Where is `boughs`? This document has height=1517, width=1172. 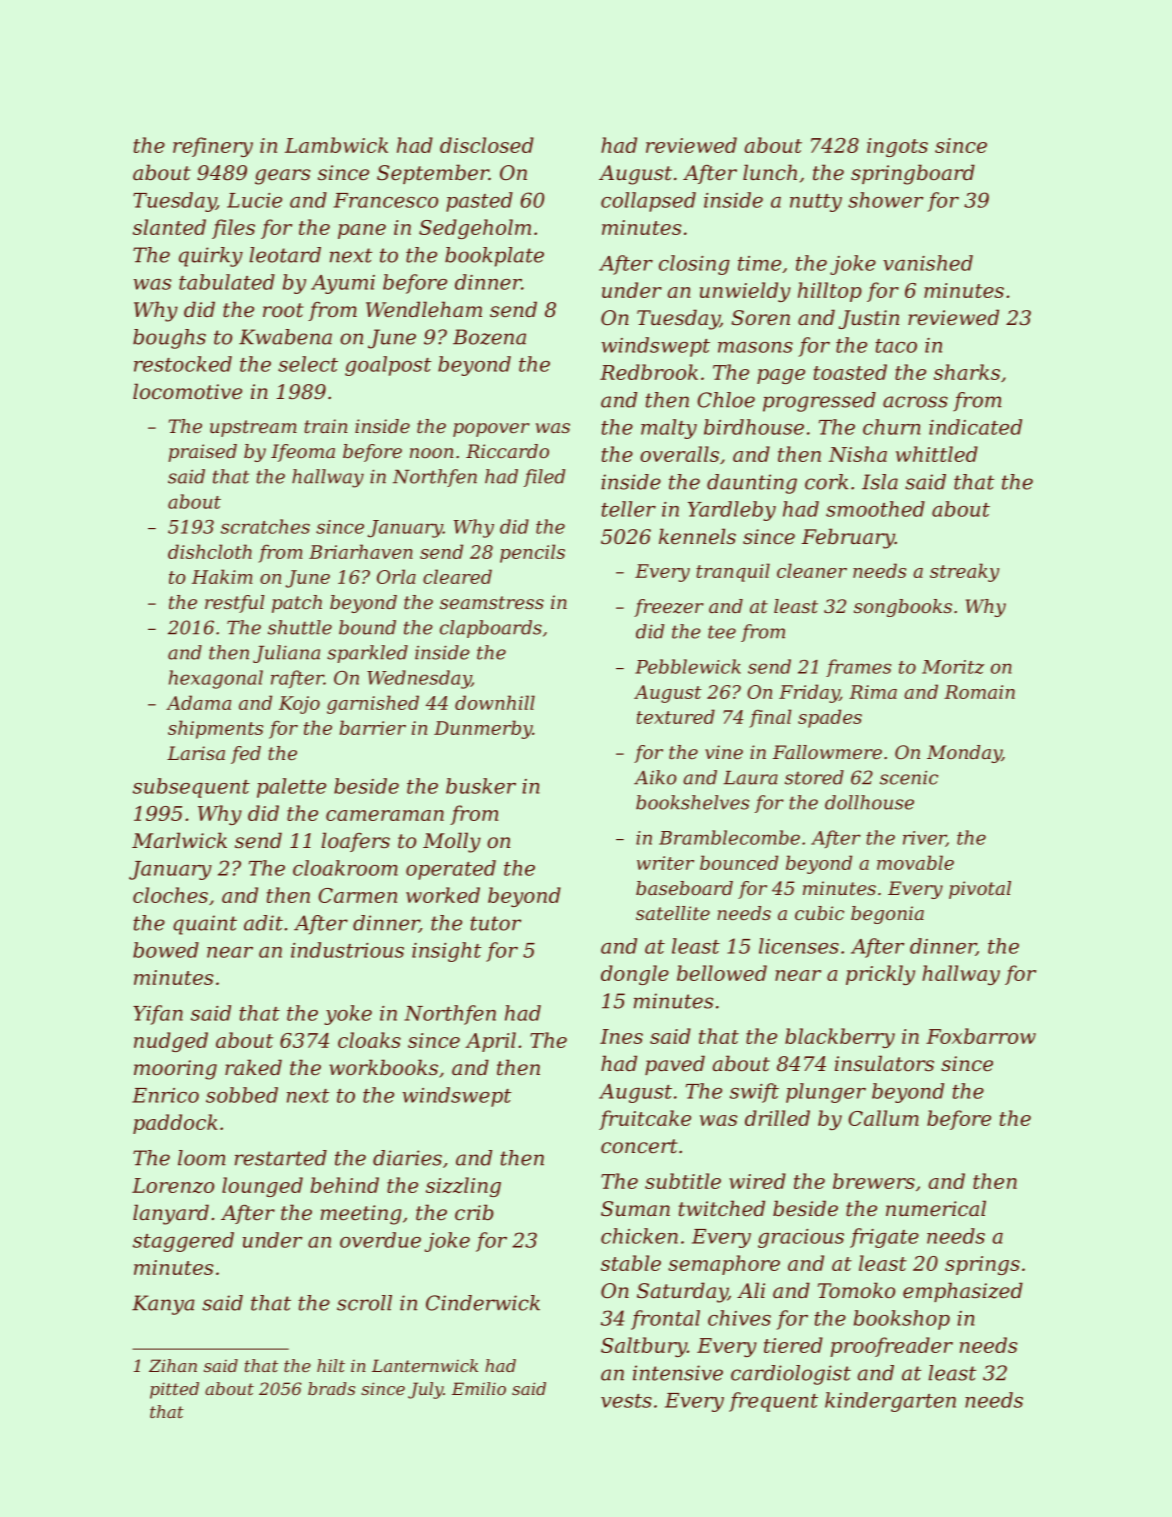 boughs is located at coordinates (169, 339).
